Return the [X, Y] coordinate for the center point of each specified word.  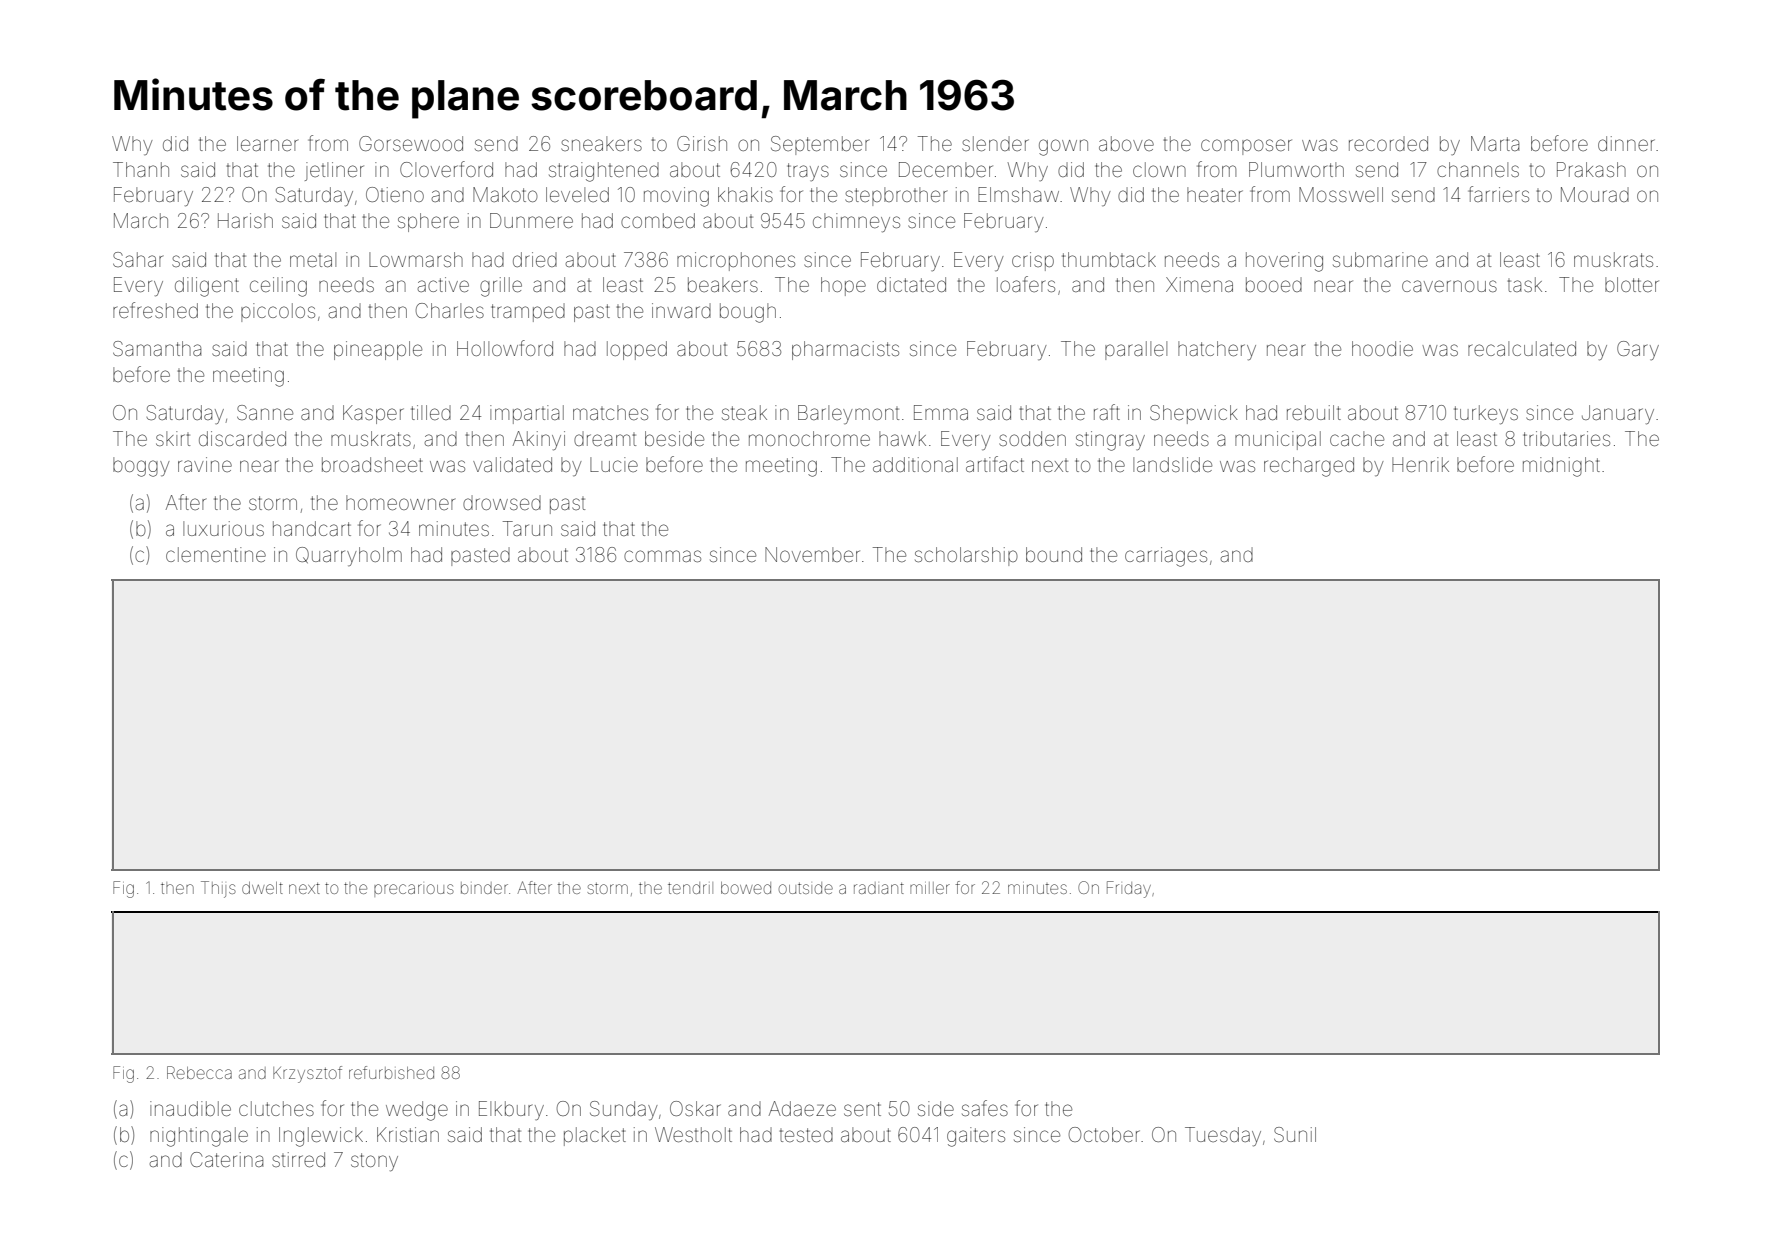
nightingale [199, 1137]
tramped [528, 312]
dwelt [262, 888]
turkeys [1486, 415]
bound [1054, 554]
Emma [941, 412]
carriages [1166, 557]
